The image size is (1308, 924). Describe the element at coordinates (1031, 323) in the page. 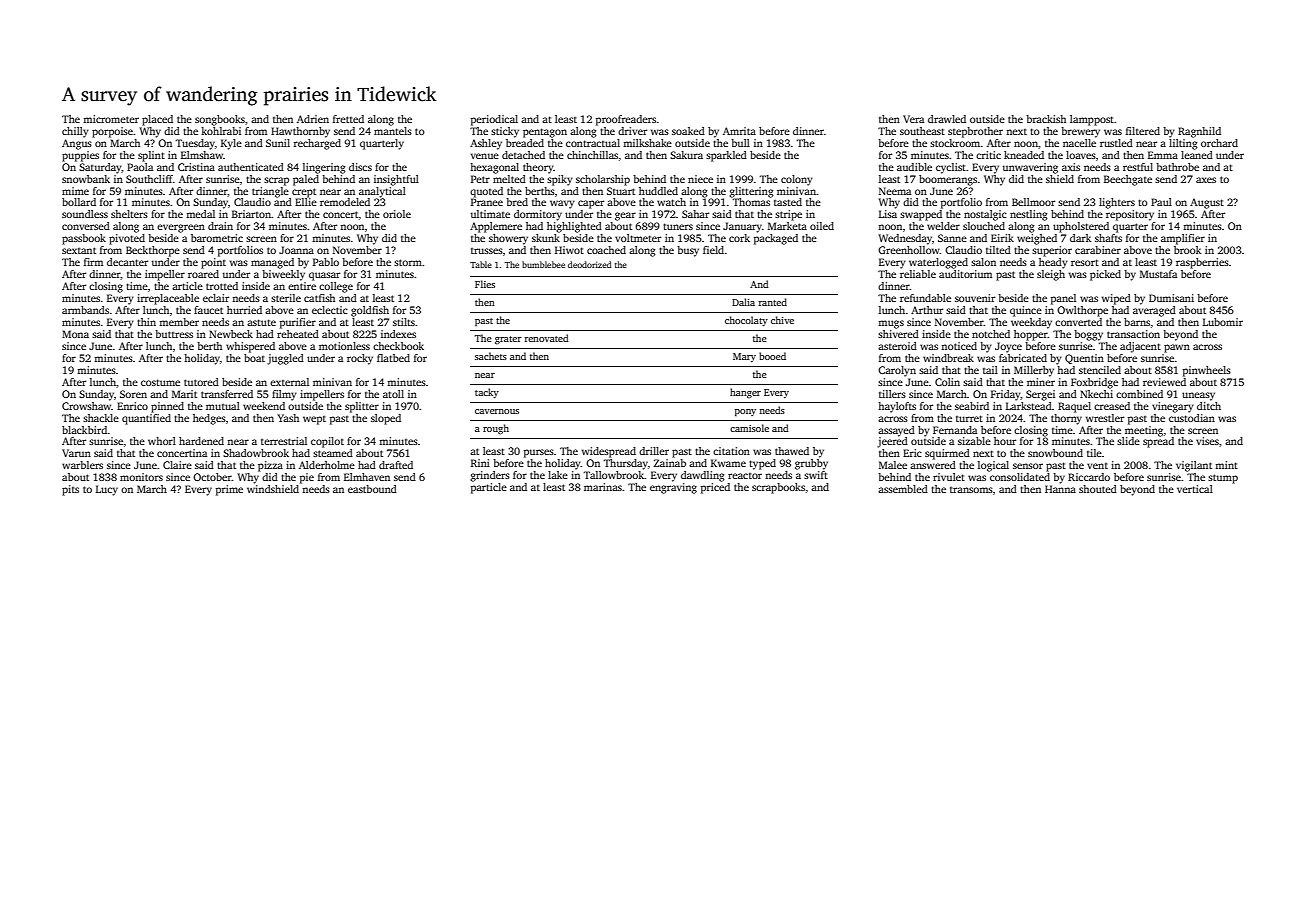

I see `weekday` at that location.
